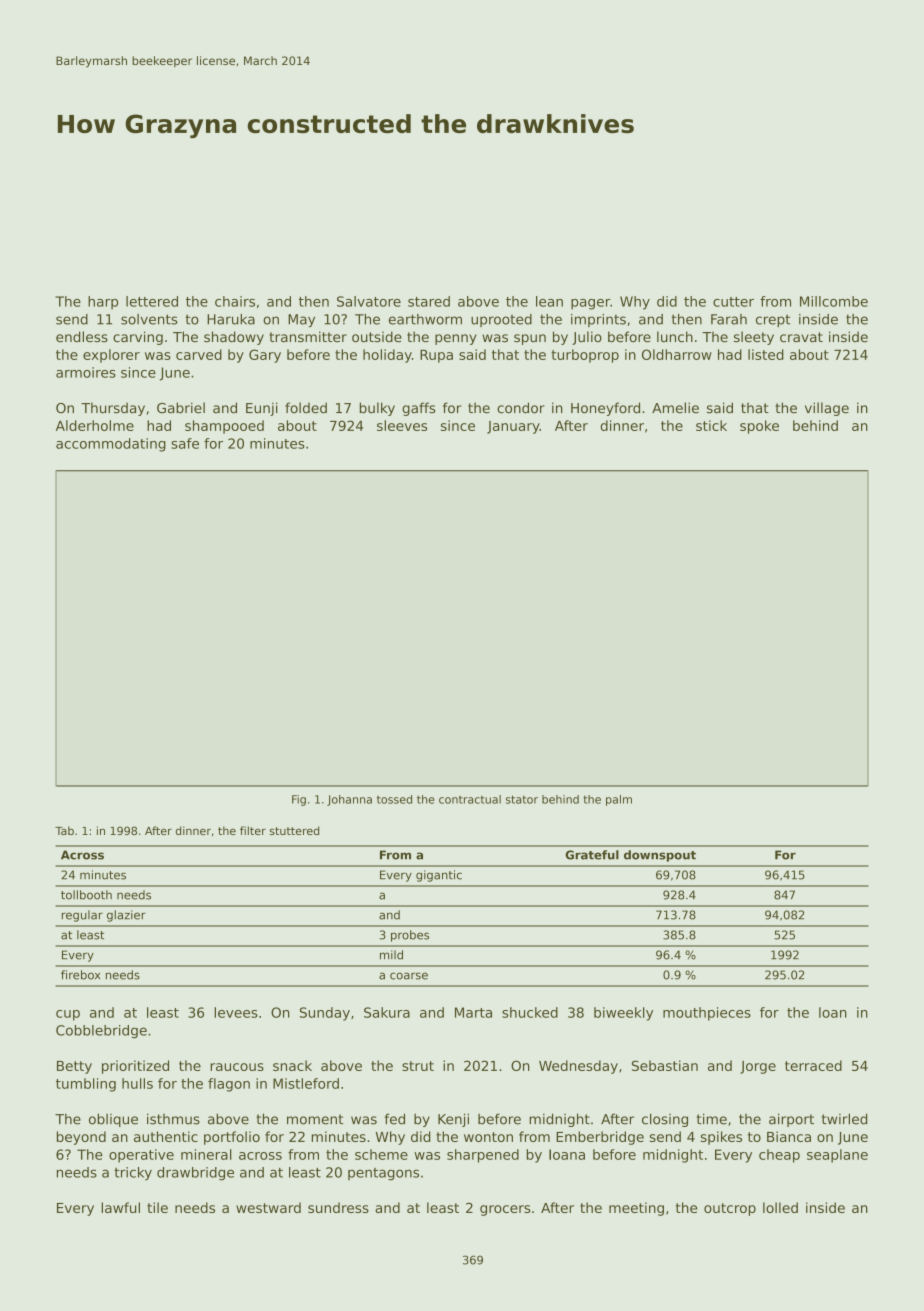 Image resolution: width=924 pixels, height=1311 pixels. I want to click on crept, so click(773, 320).
